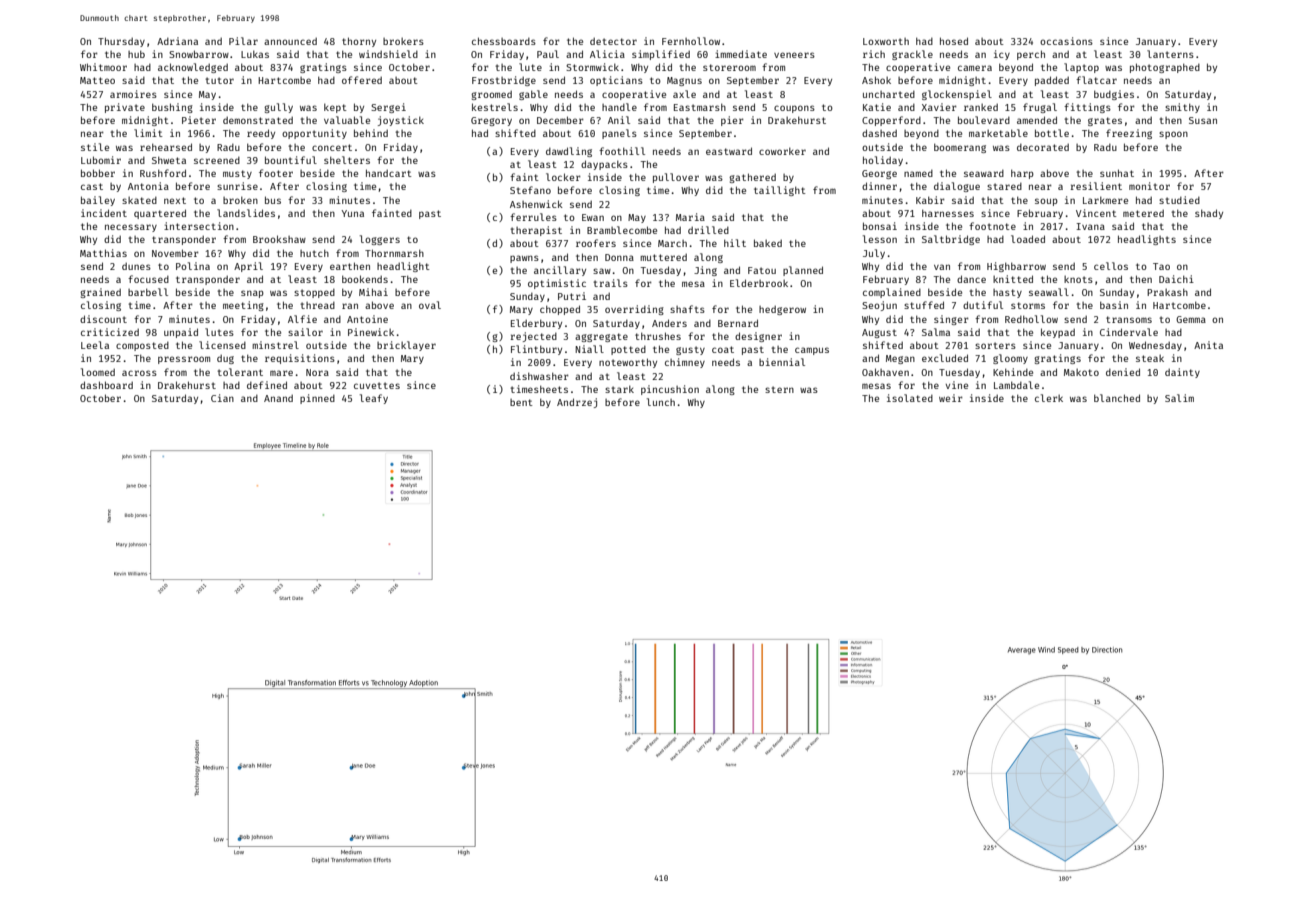  I want to click on Alfie, so click(302, 319).
